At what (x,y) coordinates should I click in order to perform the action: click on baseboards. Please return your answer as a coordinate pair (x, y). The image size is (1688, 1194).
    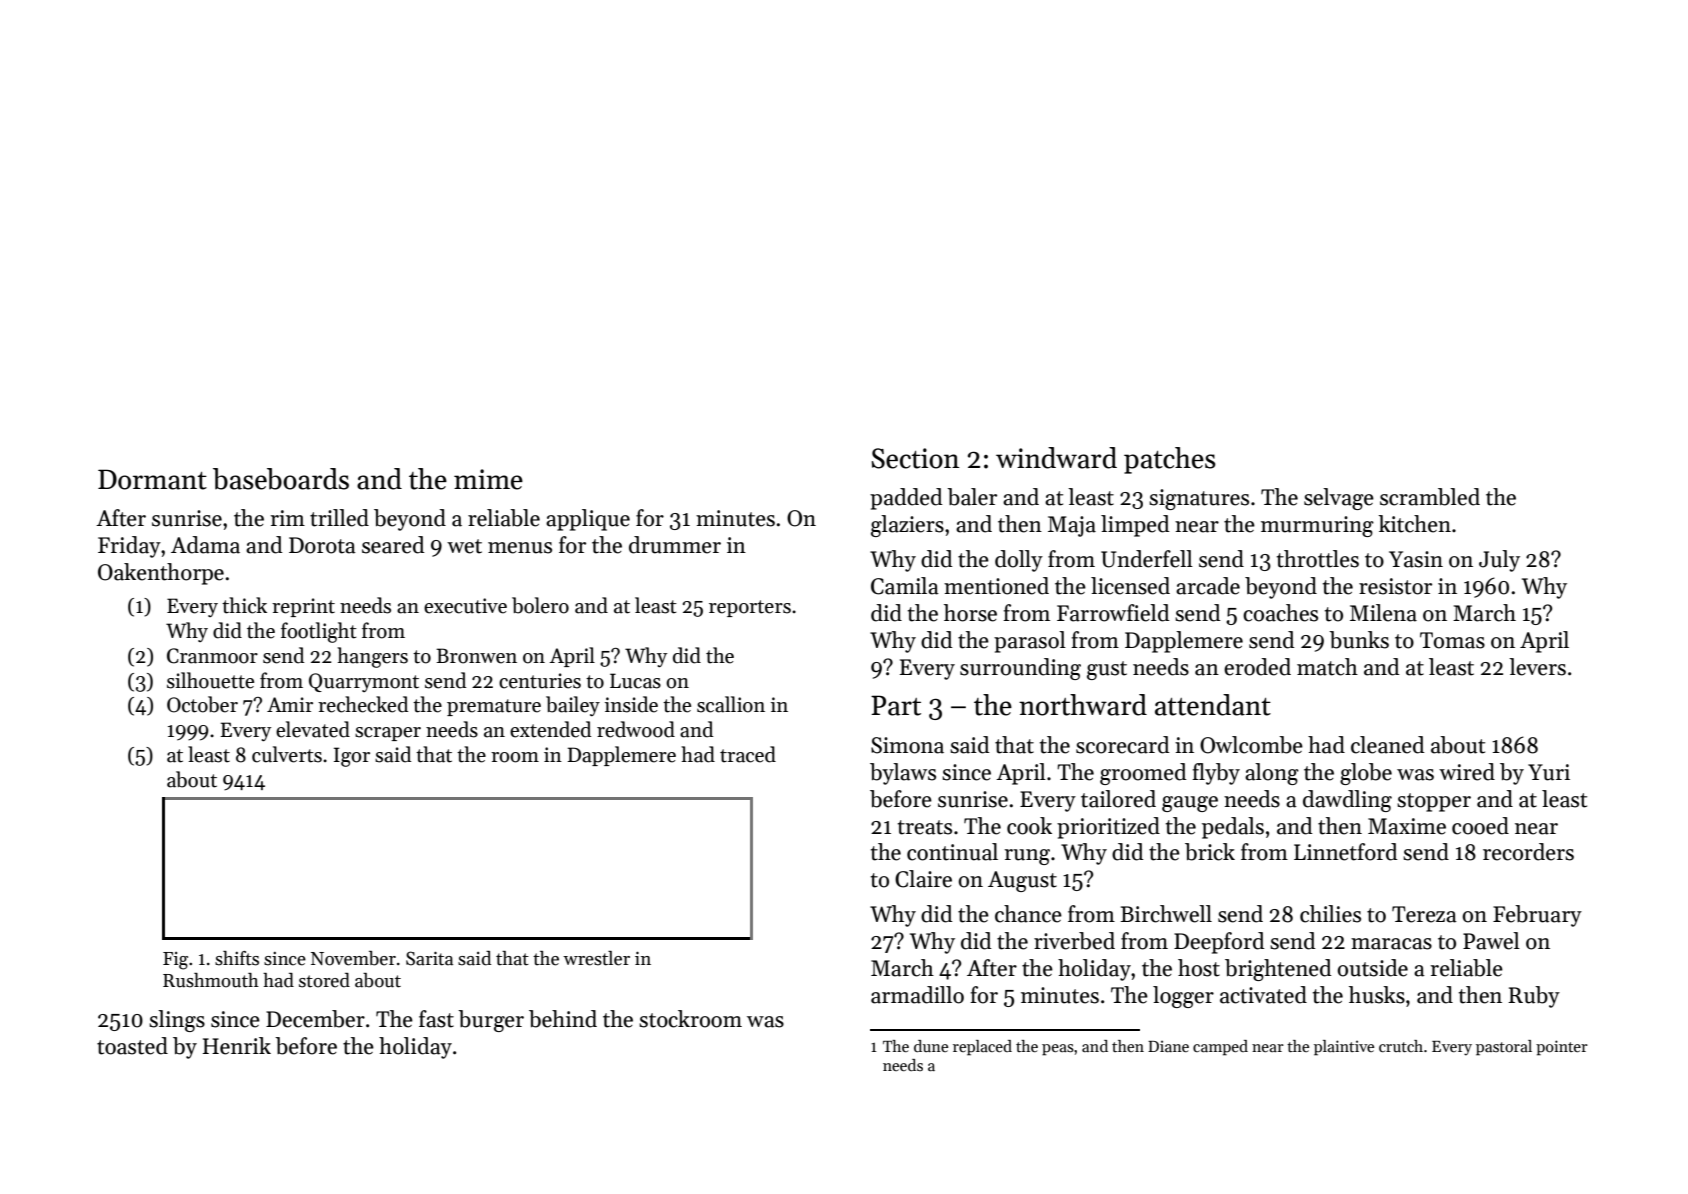
    Looking at the image, I should click on (281, 479).
